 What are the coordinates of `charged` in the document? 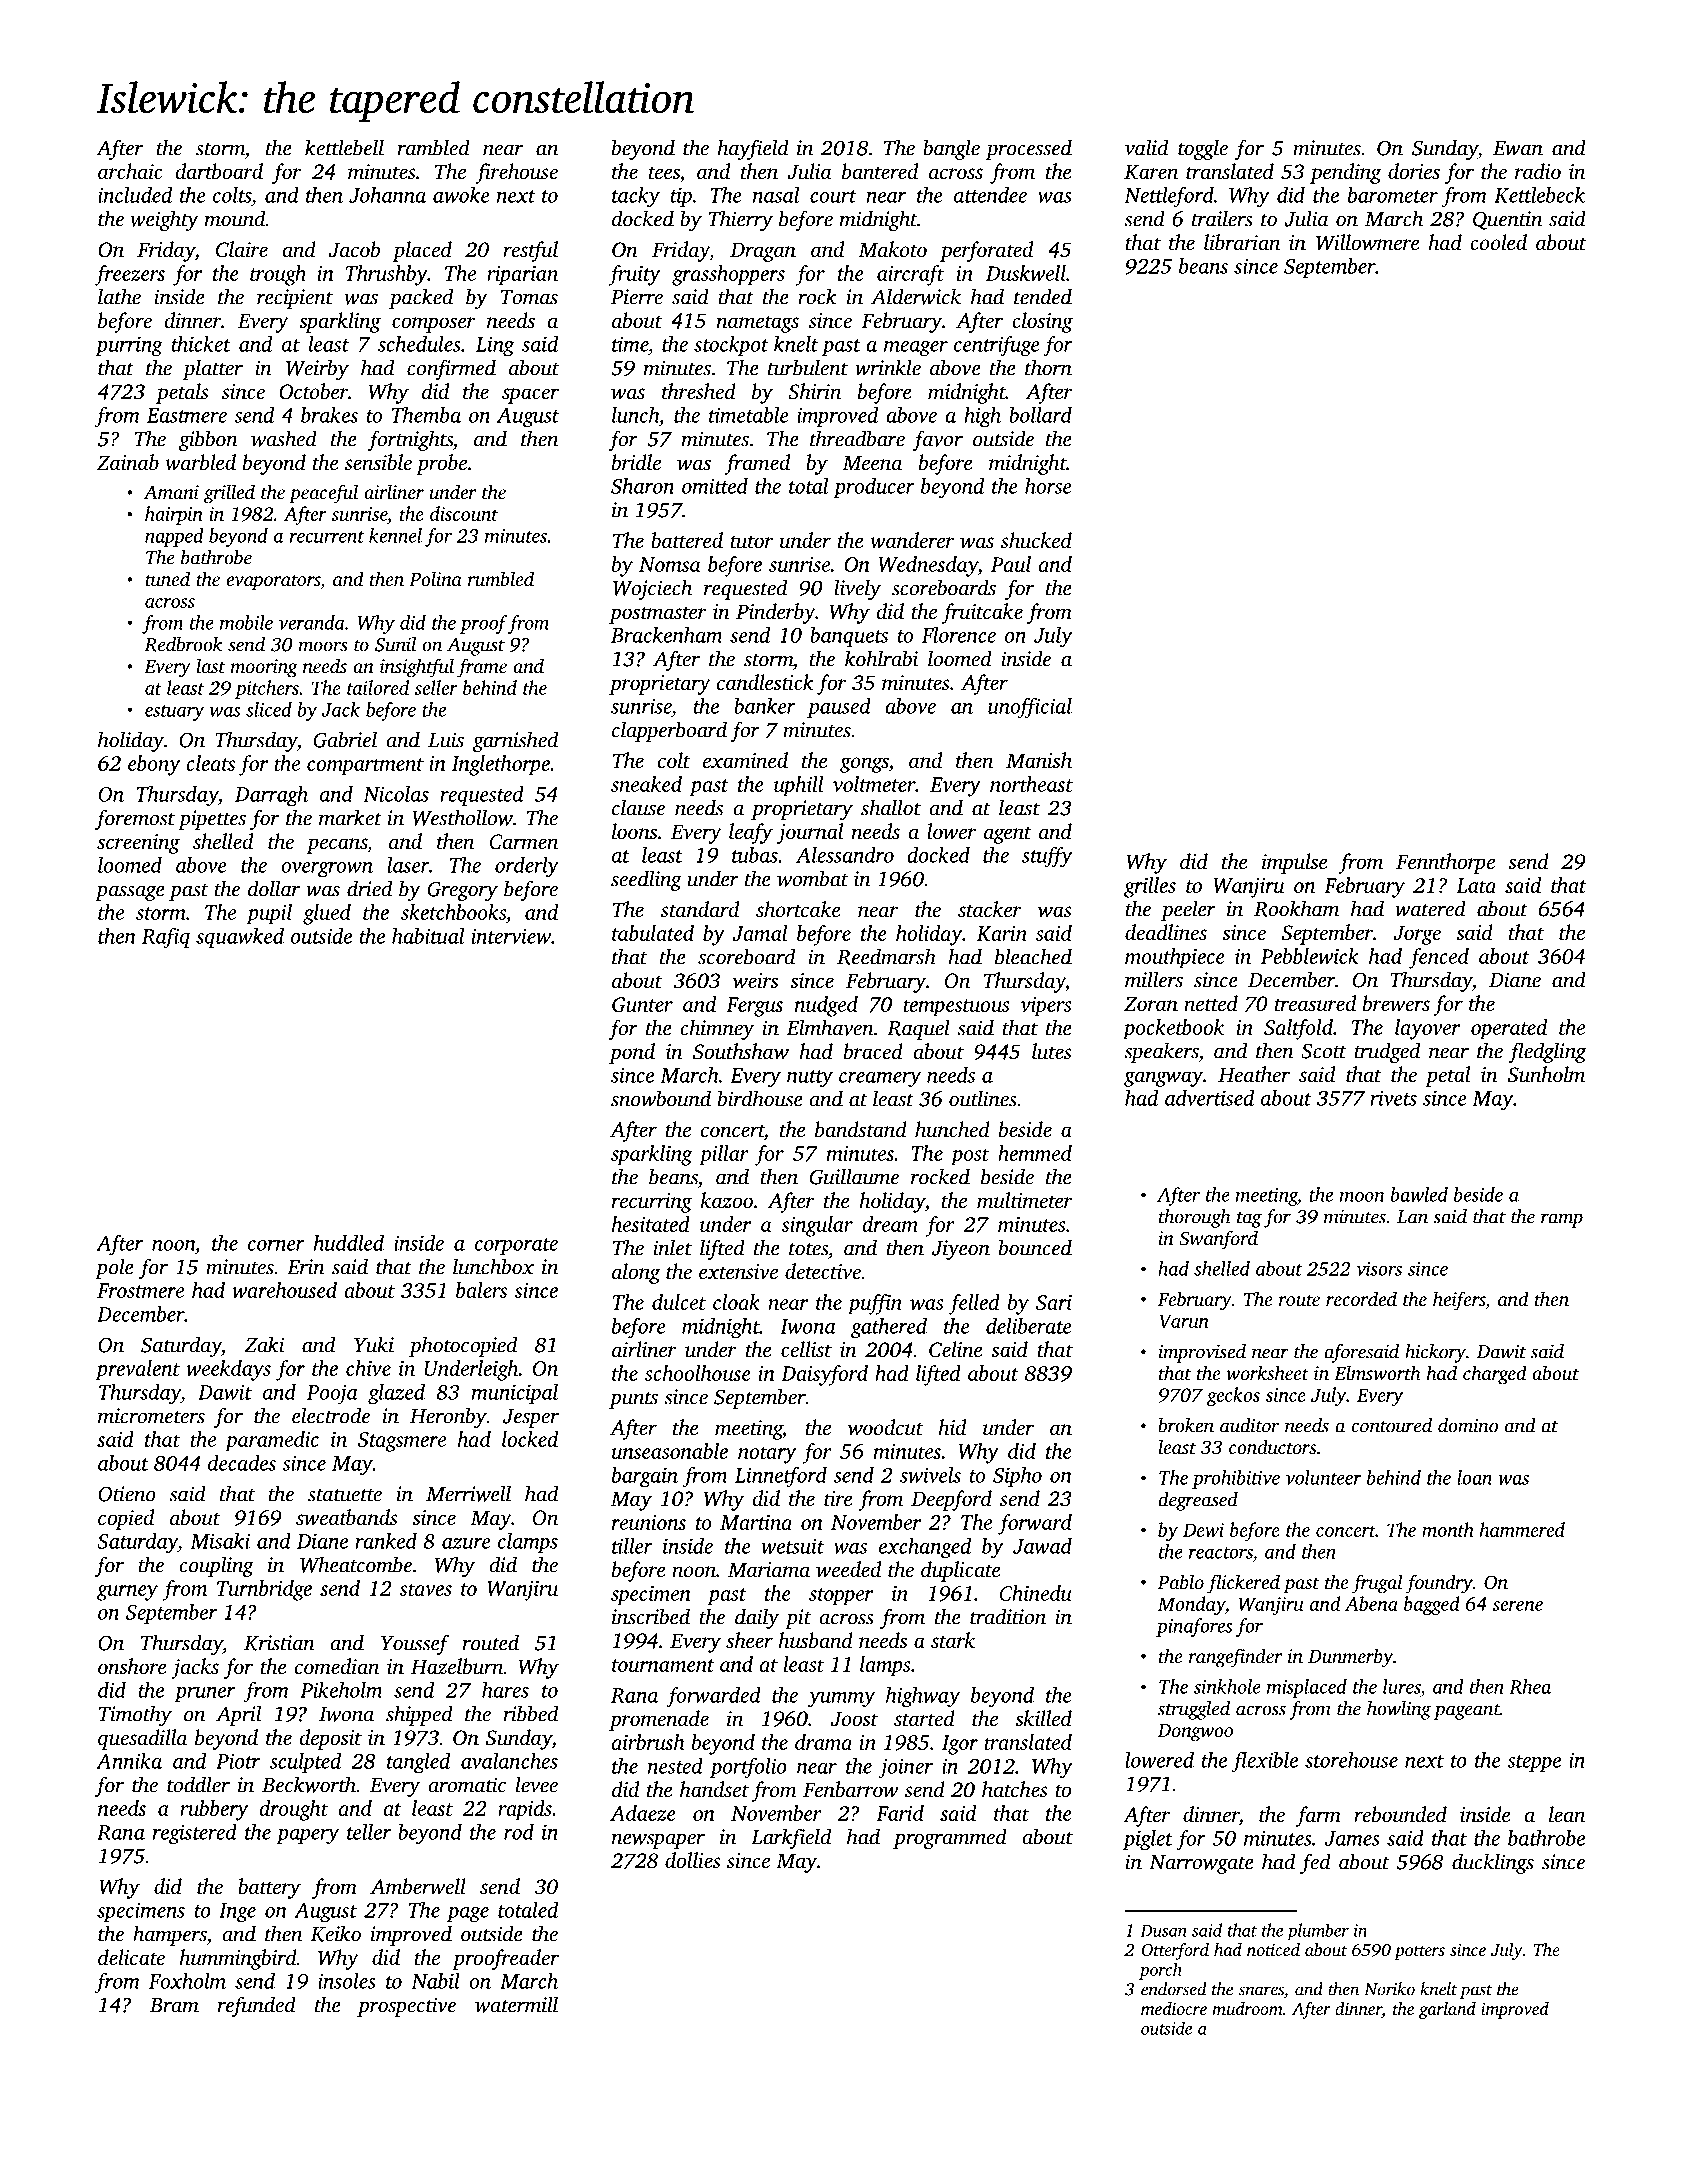 It's located at (1494, 1375).
